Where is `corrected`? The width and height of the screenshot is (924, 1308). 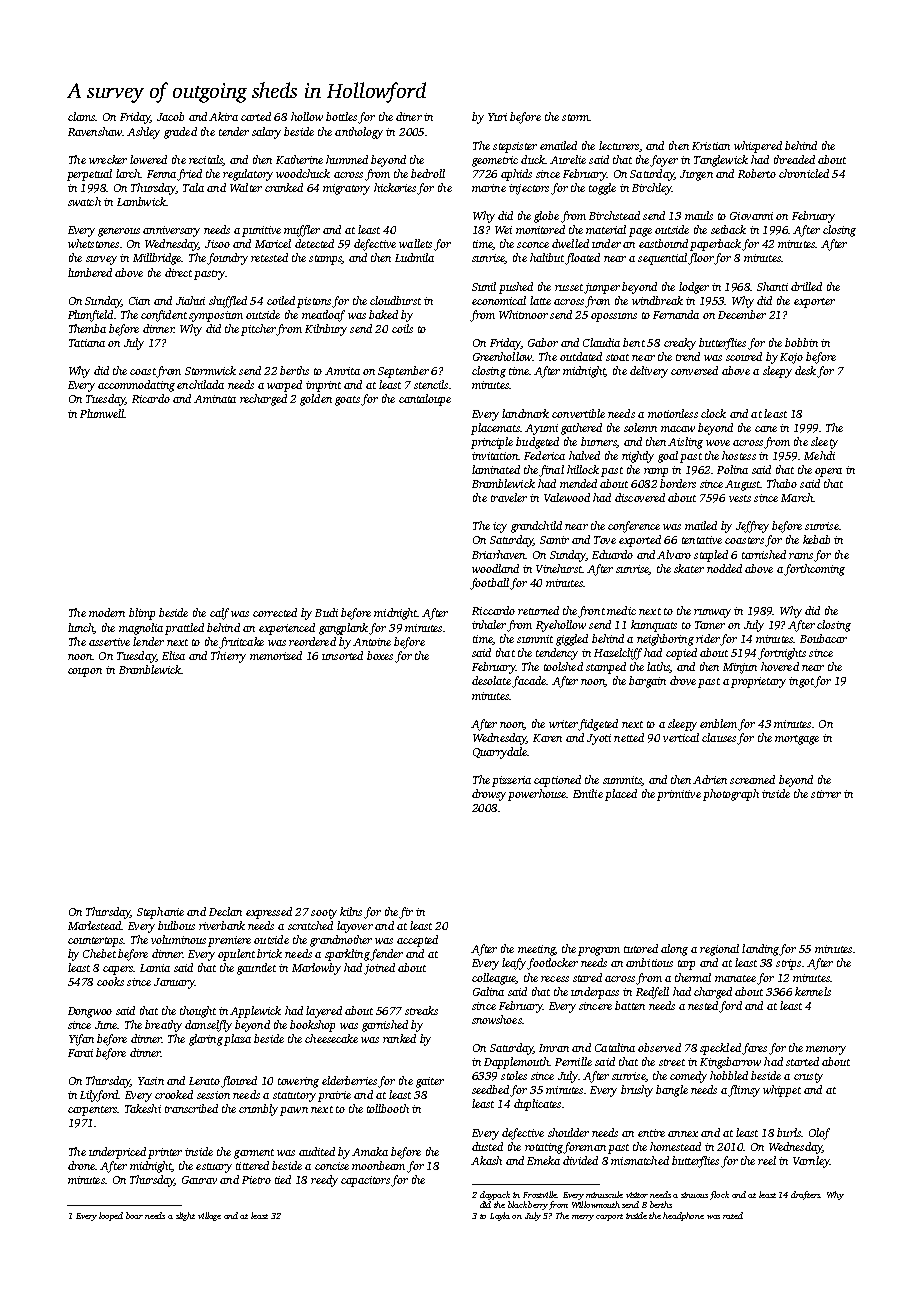 corrected is located at coordinates (275, 612).
